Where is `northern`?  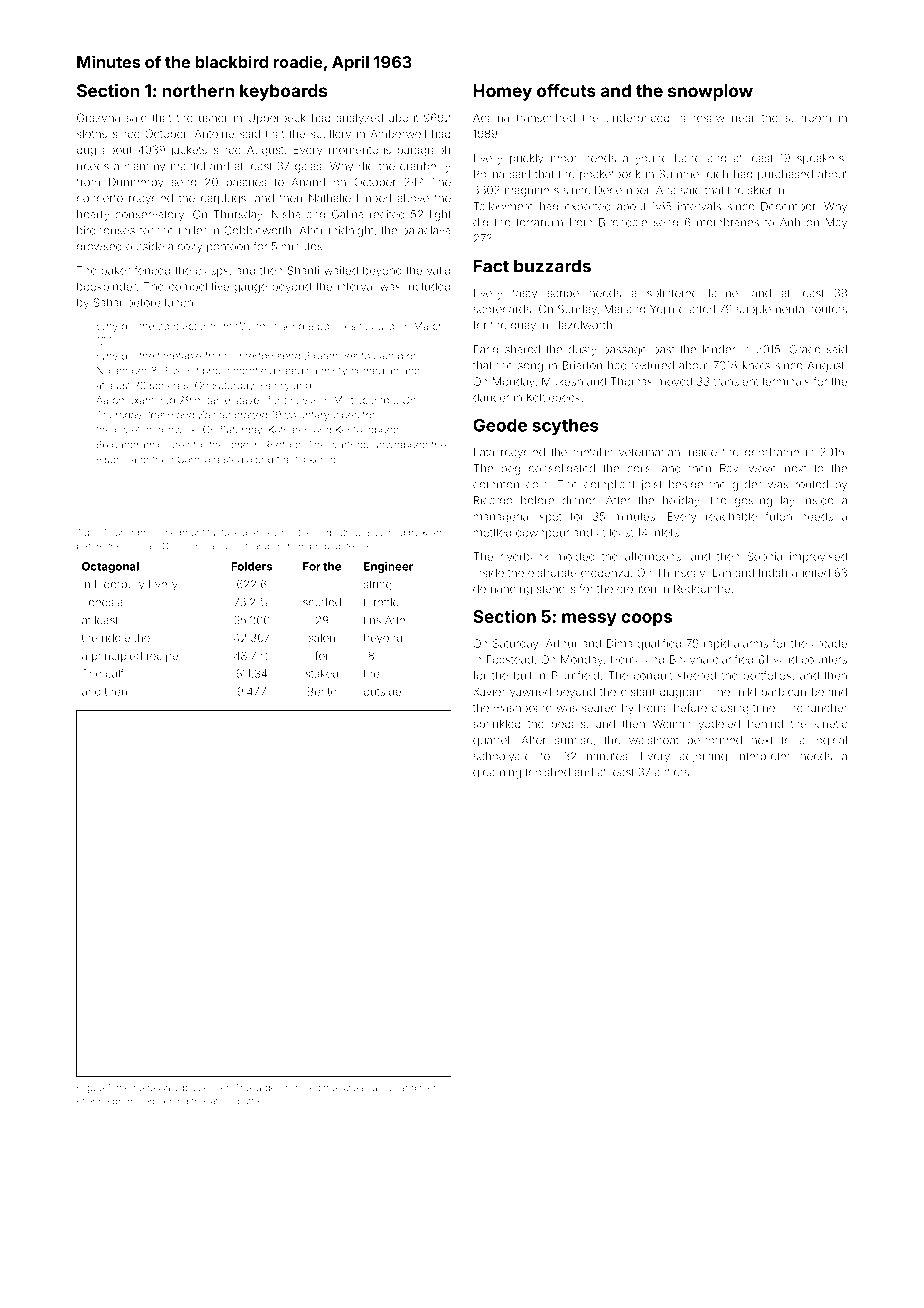 northern is located at coordinates (198, 90).
